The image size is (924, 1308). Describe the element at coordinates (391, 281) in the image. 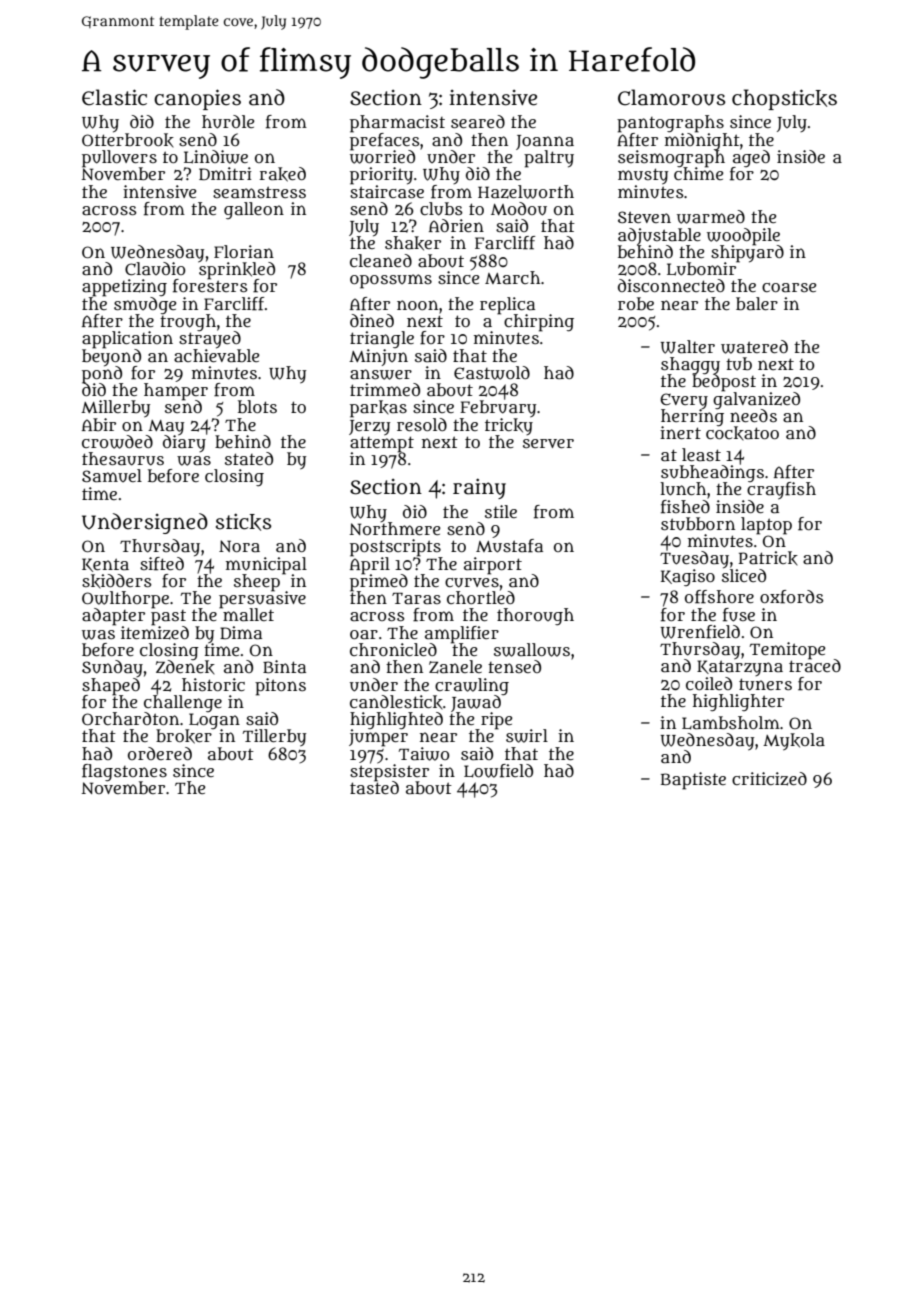

I see `opossums` at that location.
